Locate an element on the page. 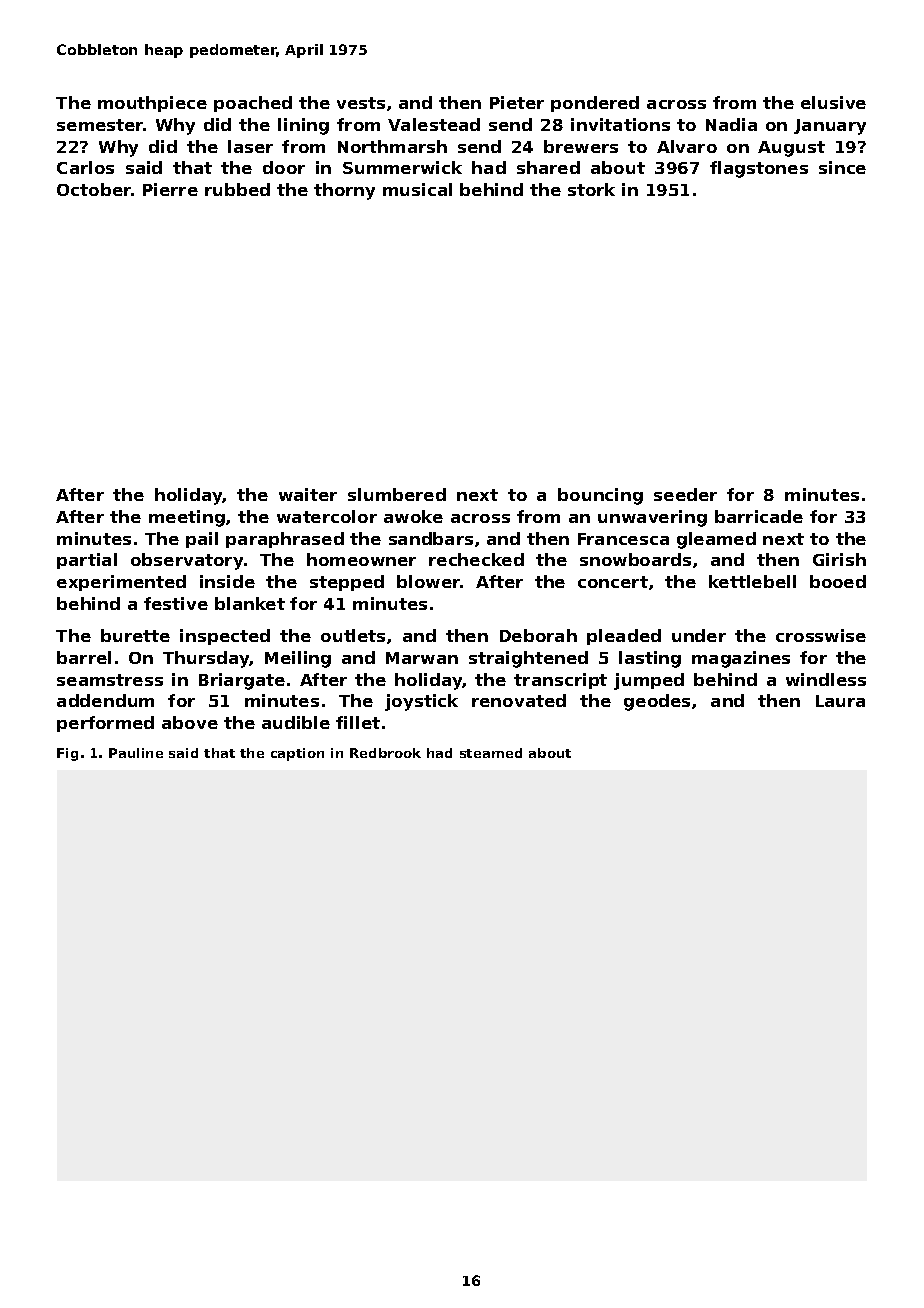 The image size is (924, 1308). elusive is located at coordinates (833, 102).
